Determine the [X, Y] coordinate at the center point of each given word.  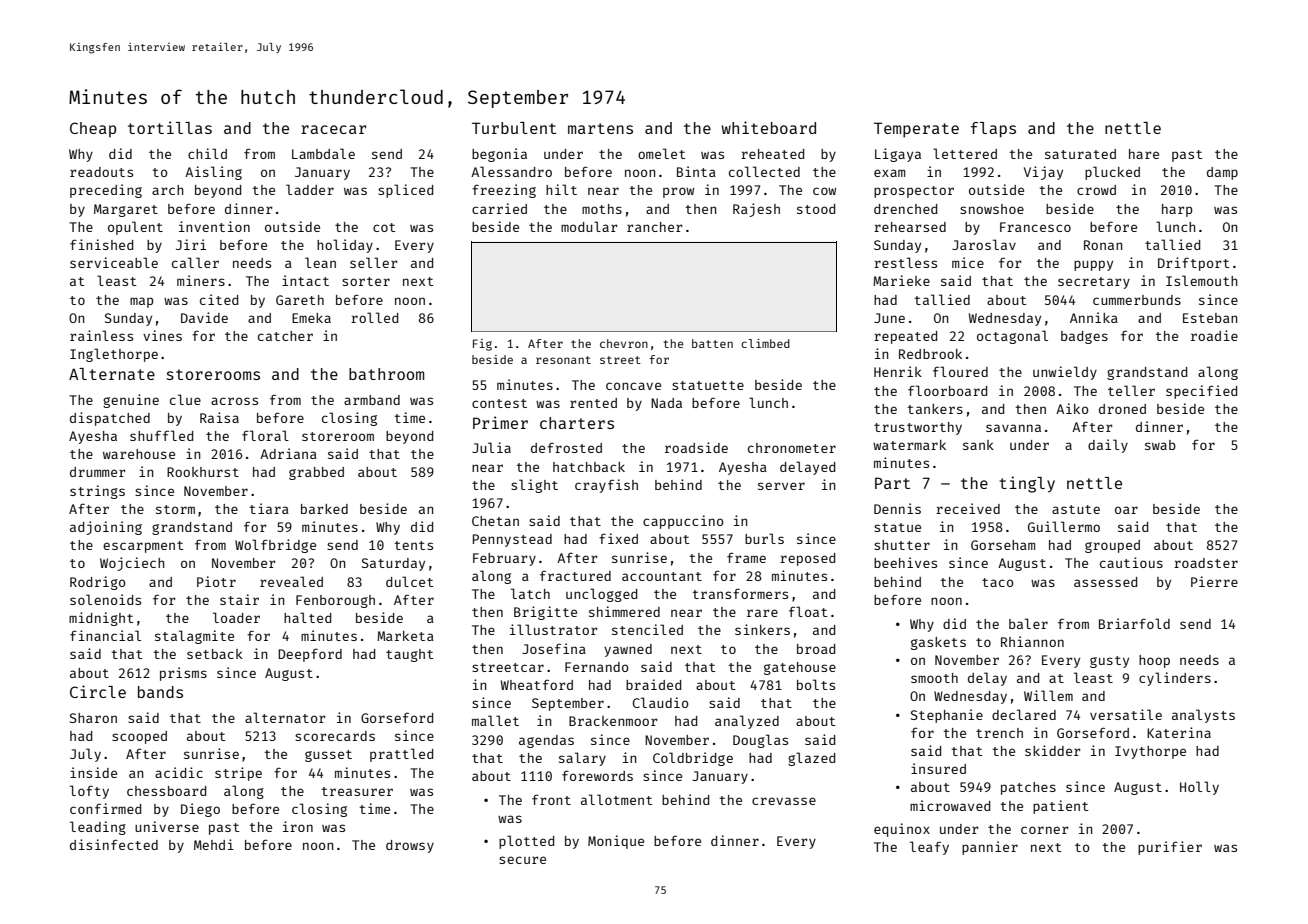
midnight [101, 619]
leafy [929, 848]
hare [1144, 154]
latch [530, 593]
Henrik [898, 371]
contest [499, 403]
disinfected [114, 844]
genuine [131, 401]
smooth [934, 678]
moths [602, 209]
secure [522, 860]
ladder [310, 189]
